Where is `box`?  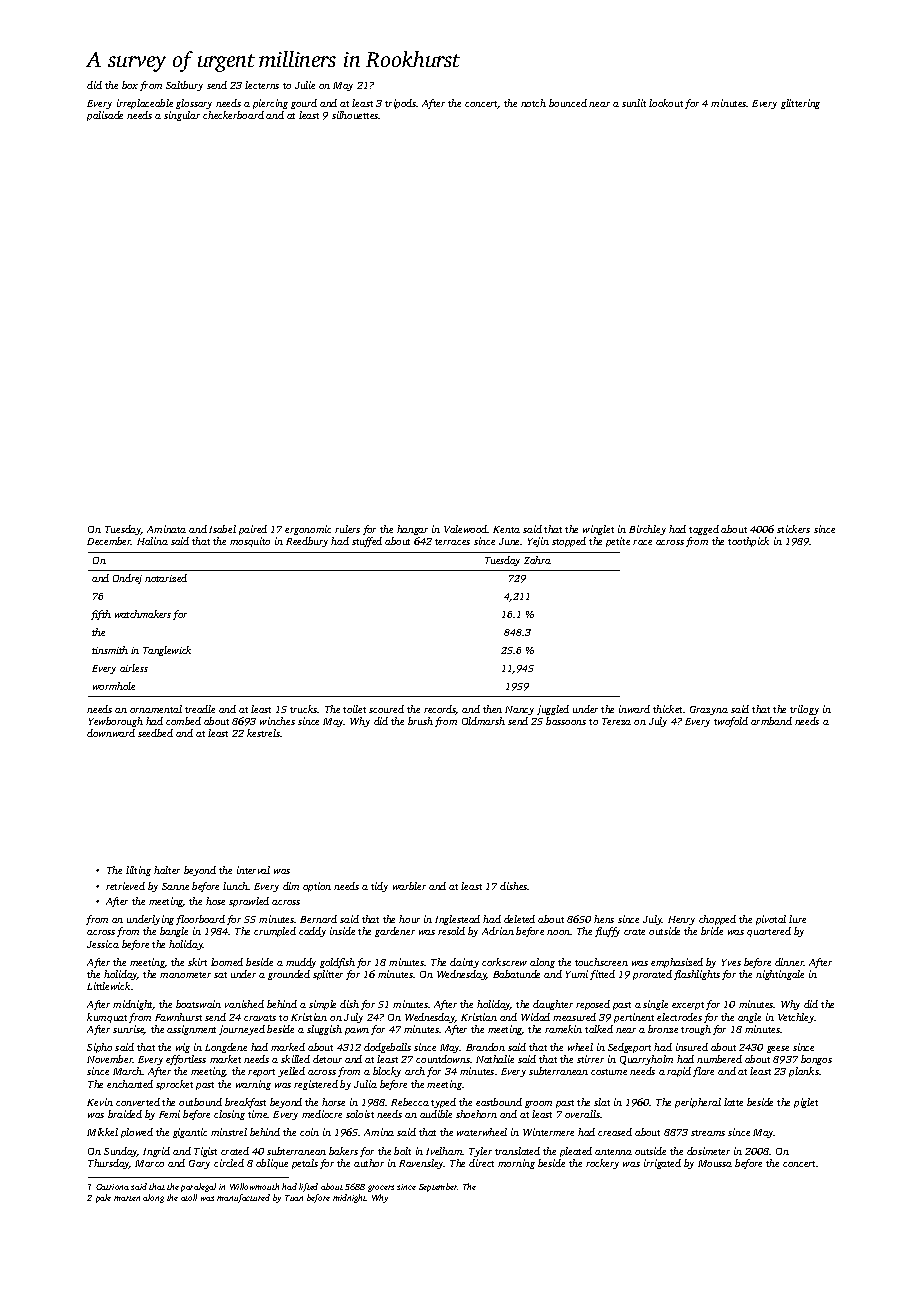
box is located at coordinates (130, 85).
